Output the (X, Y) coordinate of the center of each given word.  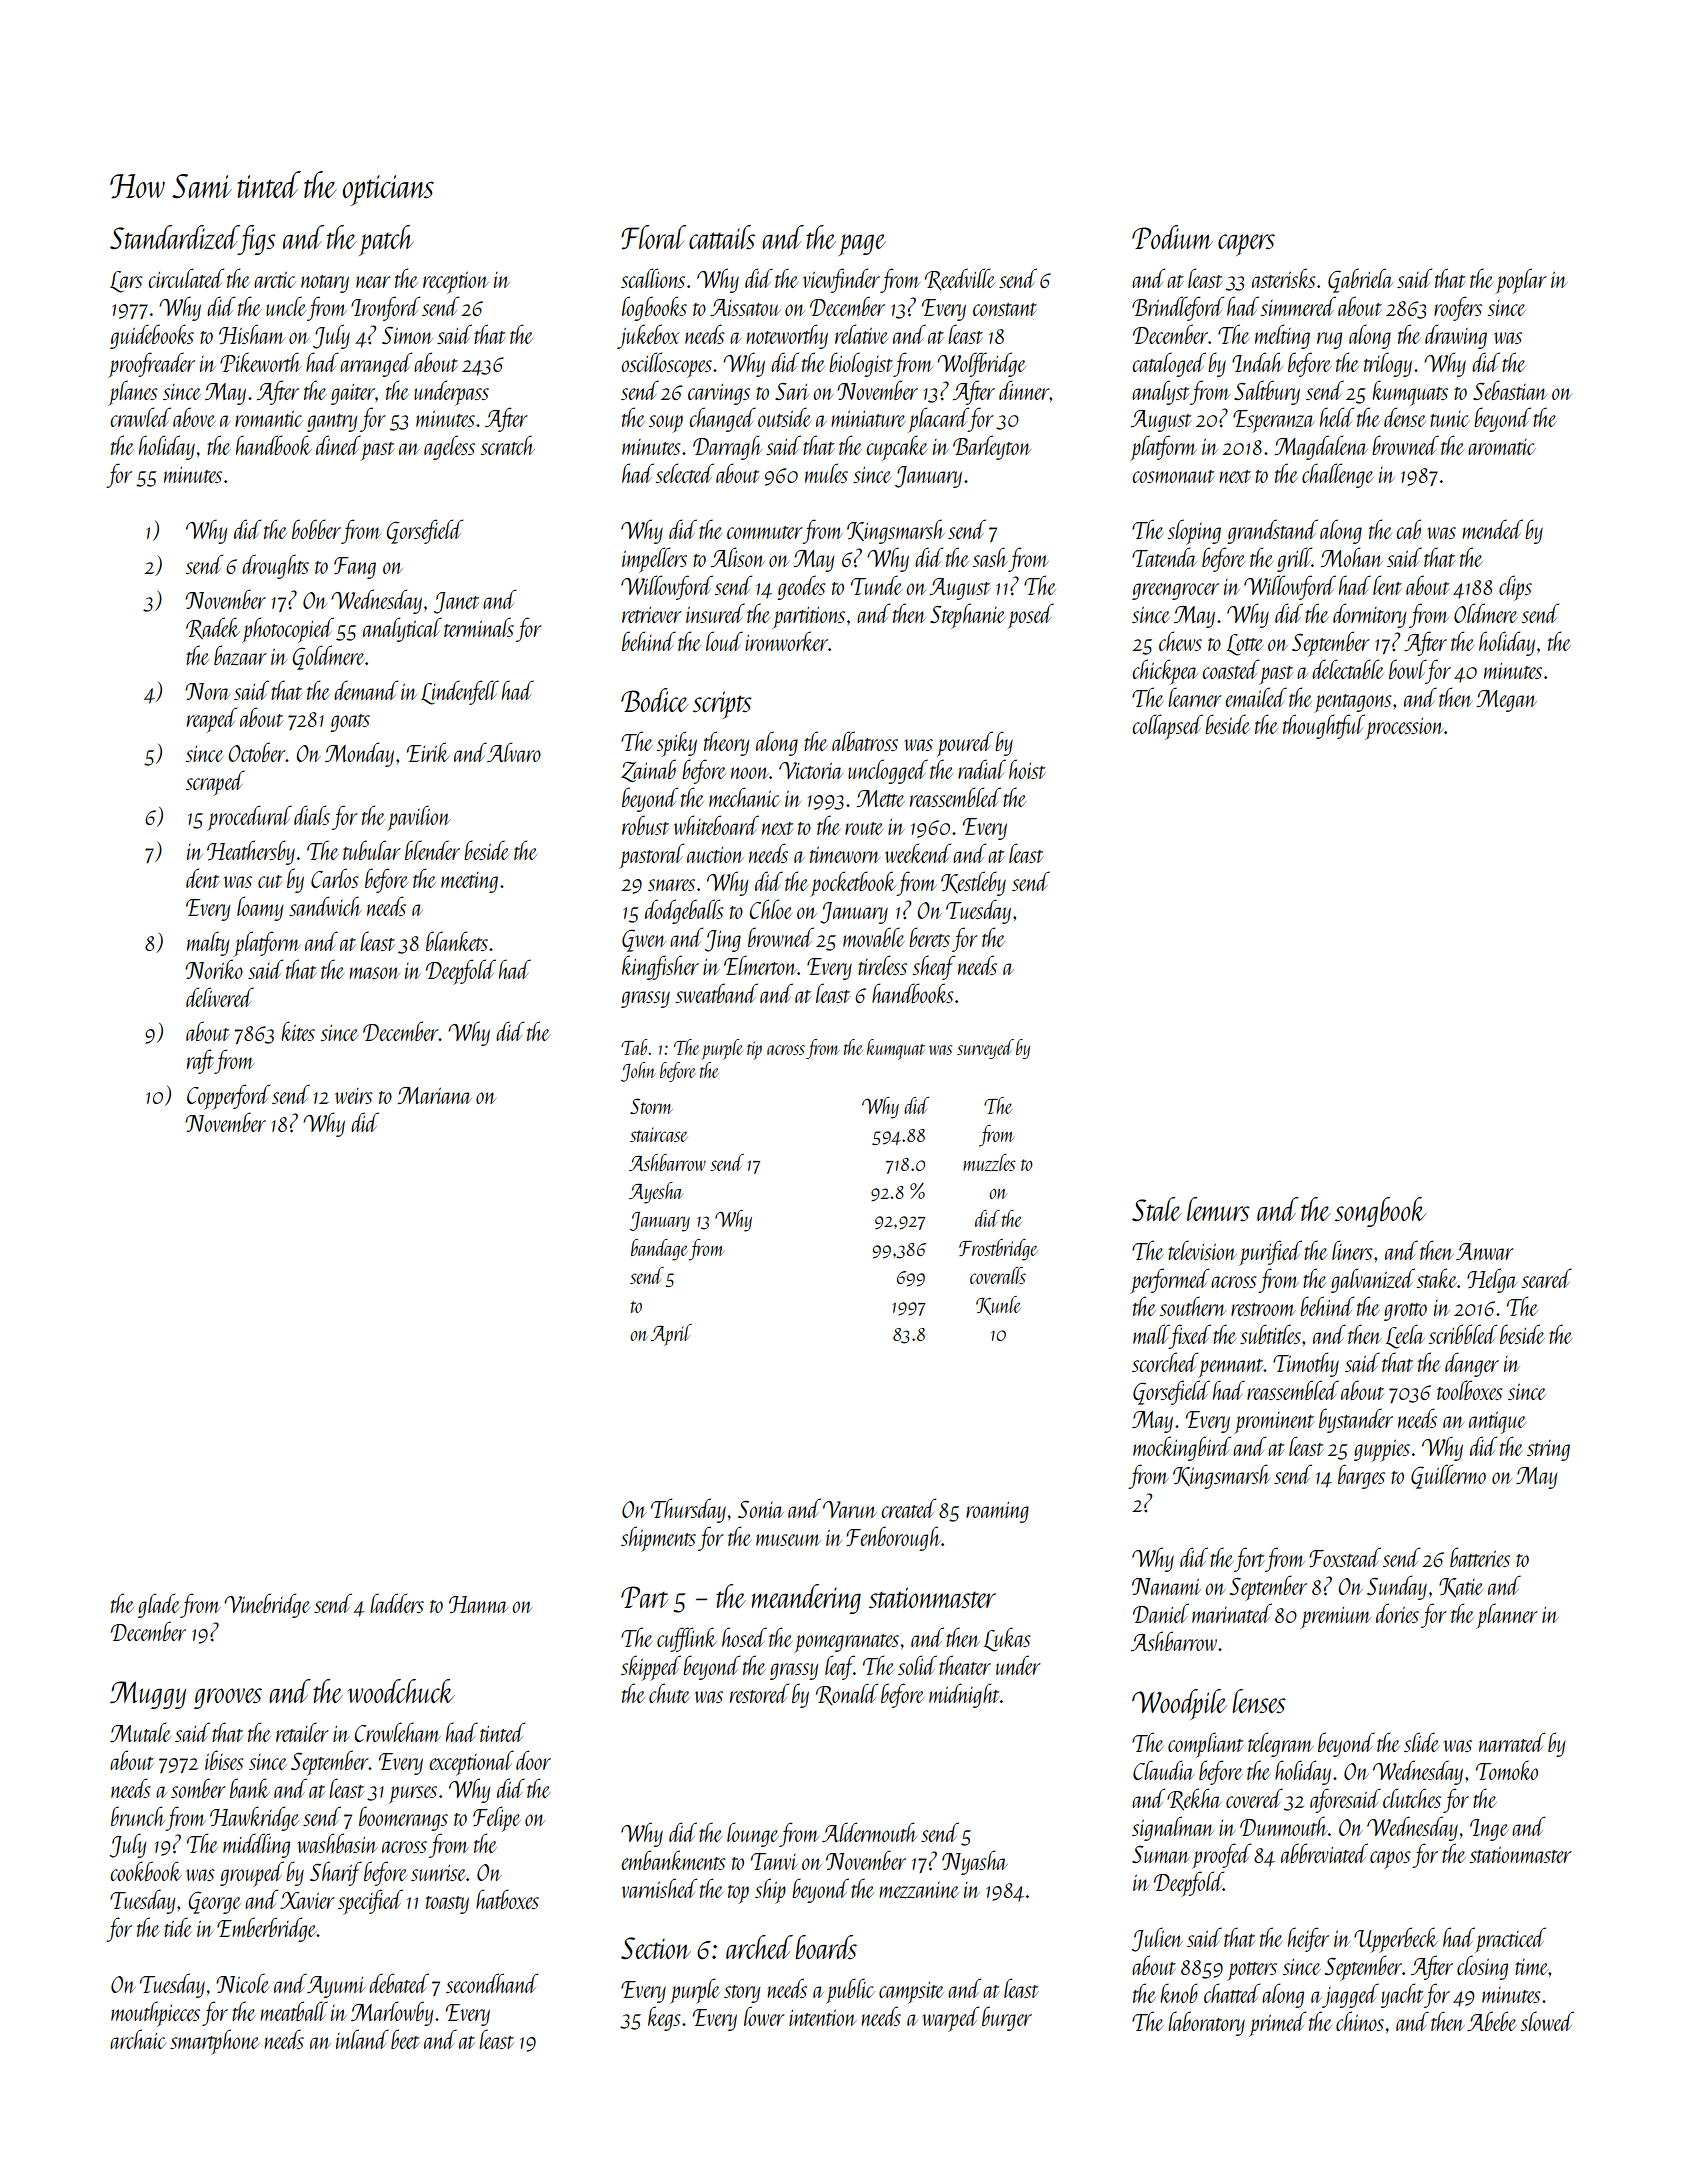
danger (1472, 1364)
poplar (1521, 281)
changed (722, 419)
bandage (659, 1250)
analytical (402, 629)
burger (1007, 2018)
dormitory (1369, 615)
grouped (252, 1874)
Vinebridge (267, 1605)
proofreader (151, 365)
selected (685, 473)
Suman (1161, 1854)
